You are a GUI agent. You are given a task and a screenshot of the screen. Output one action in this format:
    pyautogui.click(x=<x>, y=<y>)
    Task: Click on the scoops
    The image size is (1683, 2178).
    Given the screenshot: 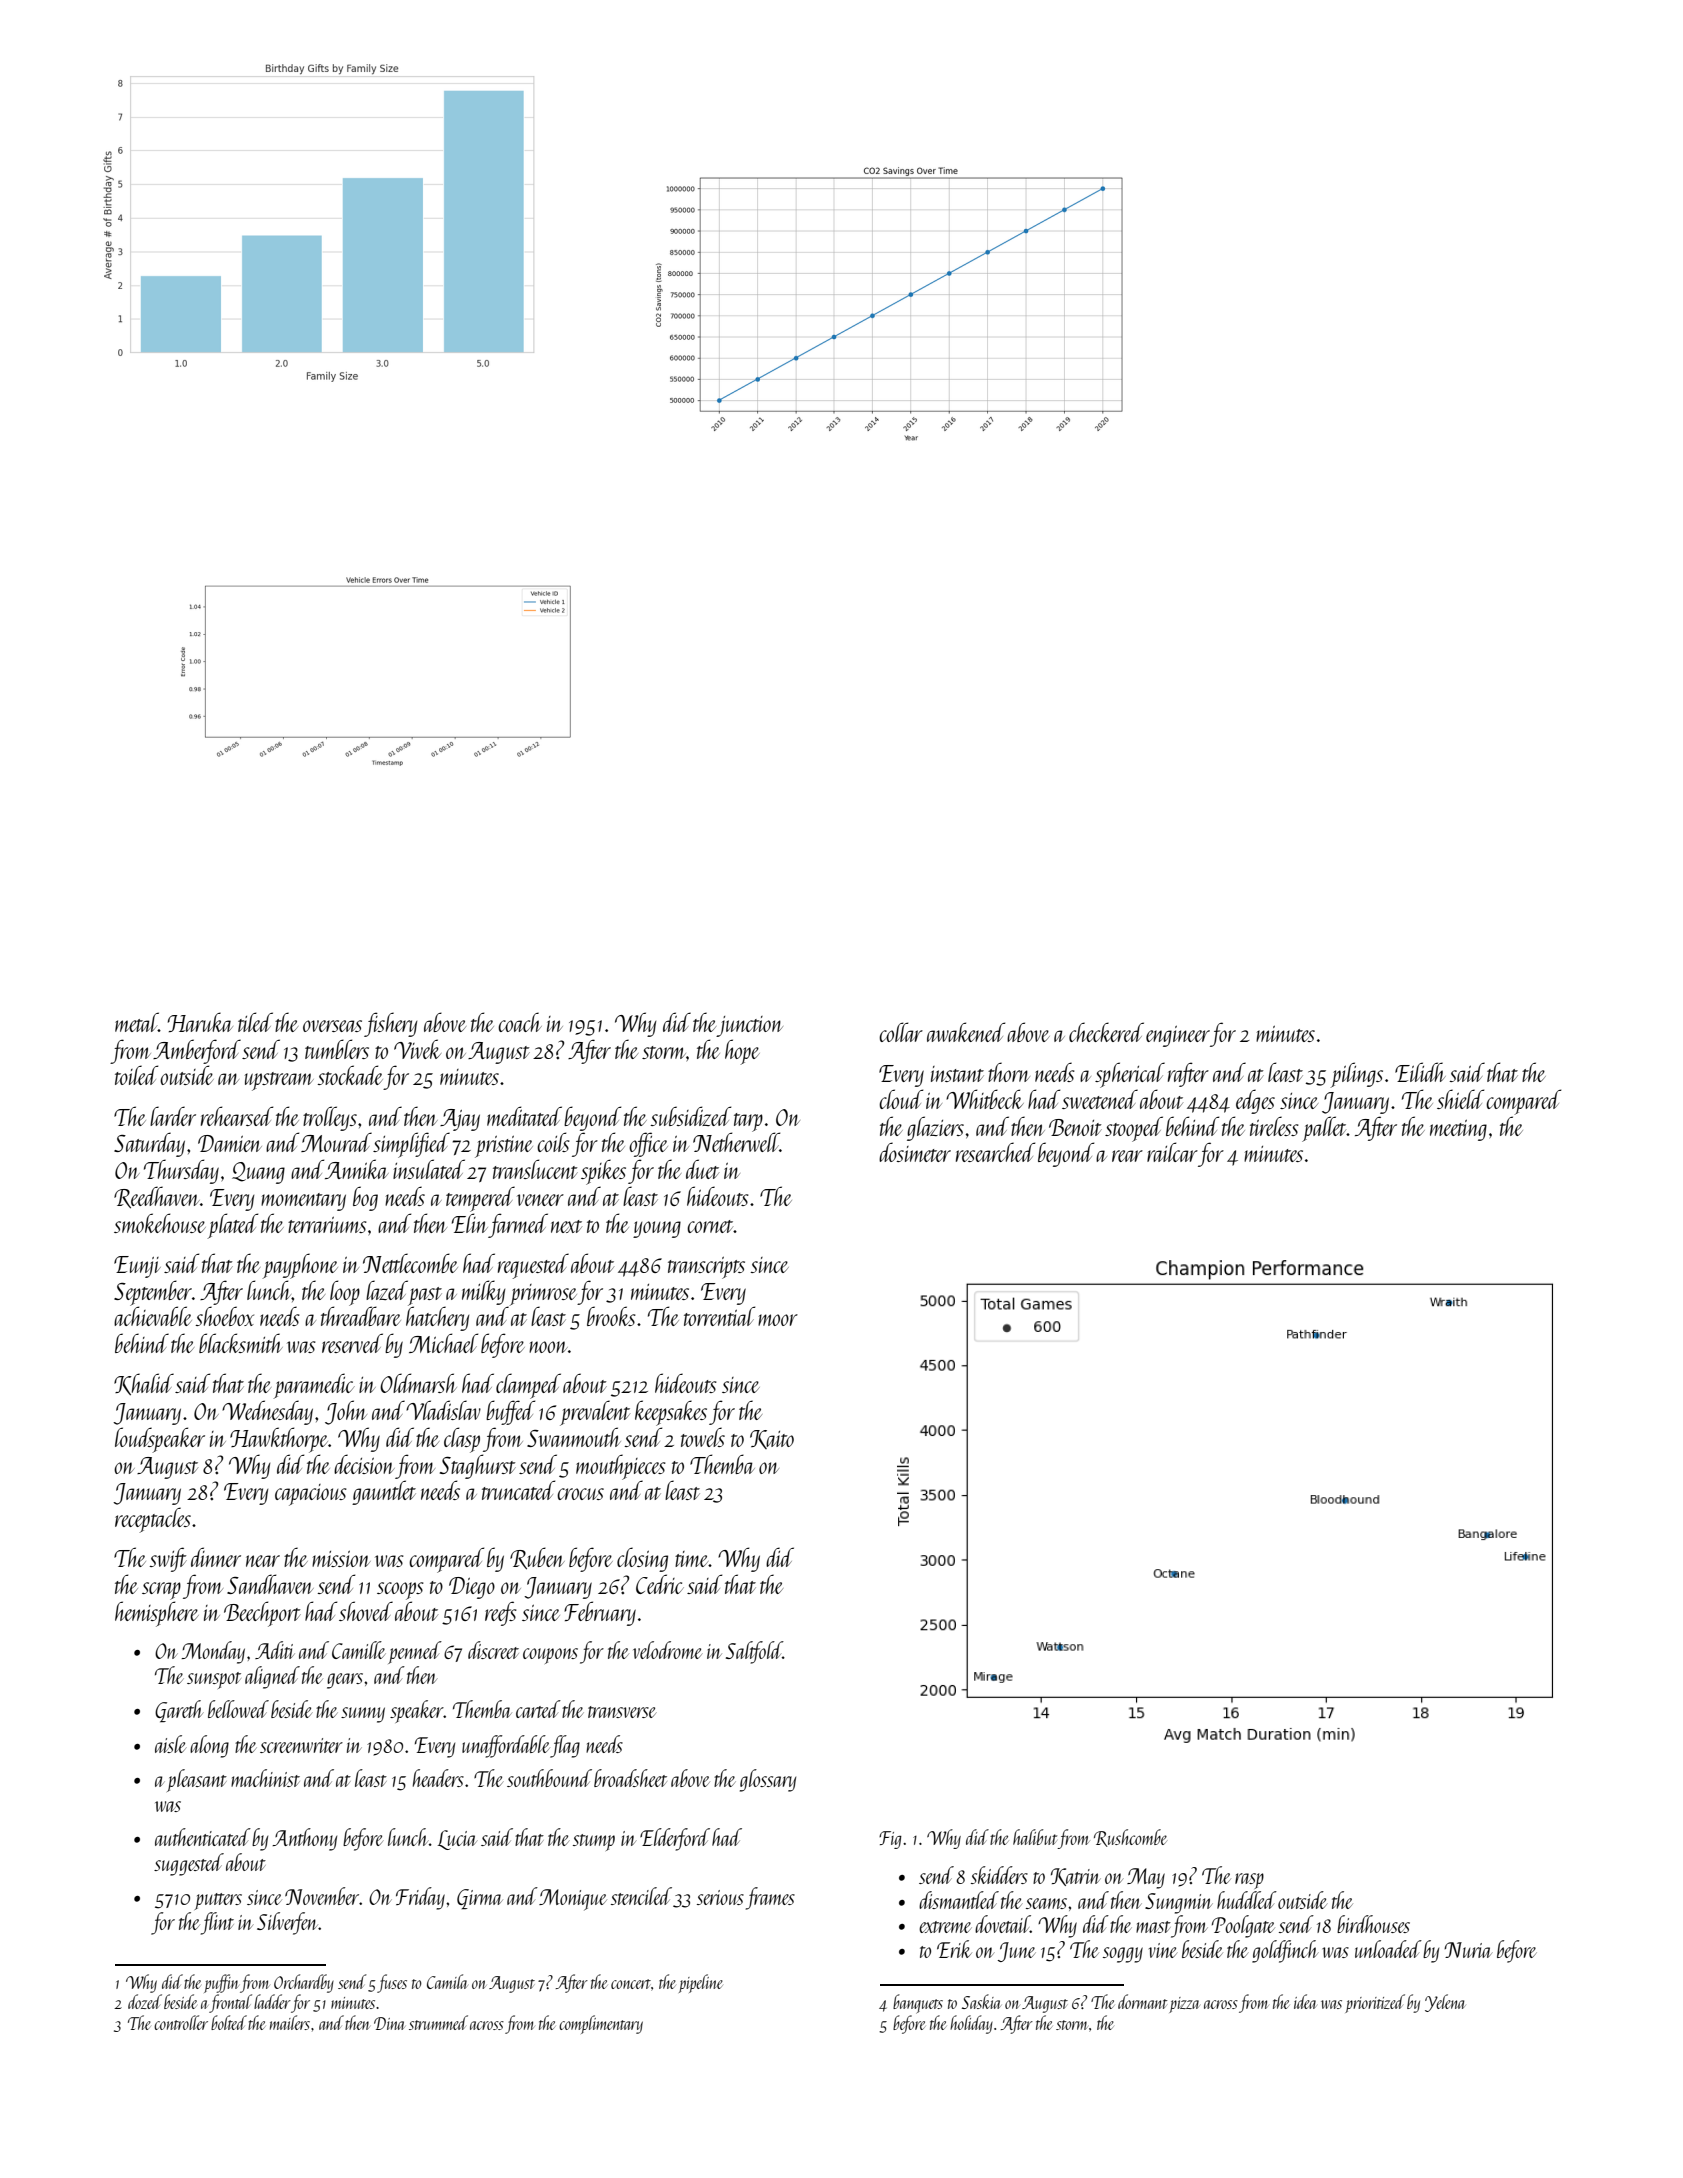 What is the action you would take?
    pyautogui.click(x=400, y=1591)
